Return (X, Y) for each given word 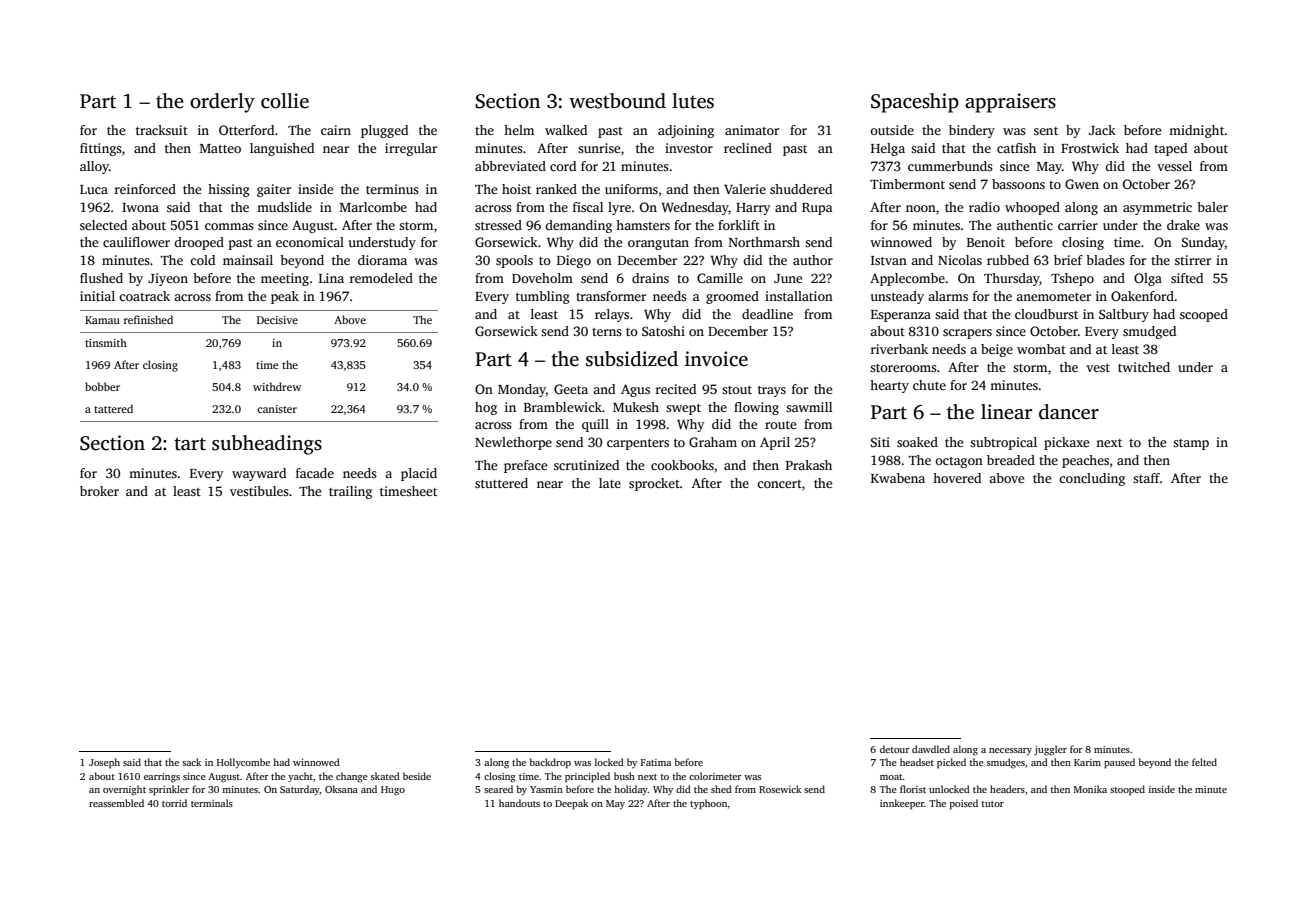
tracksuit (162, 130)
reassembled (116, 803)
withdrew (277, 386)
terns (607, 332)
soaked (917, 442)
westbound (617, 101)
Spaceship (915, 103)
